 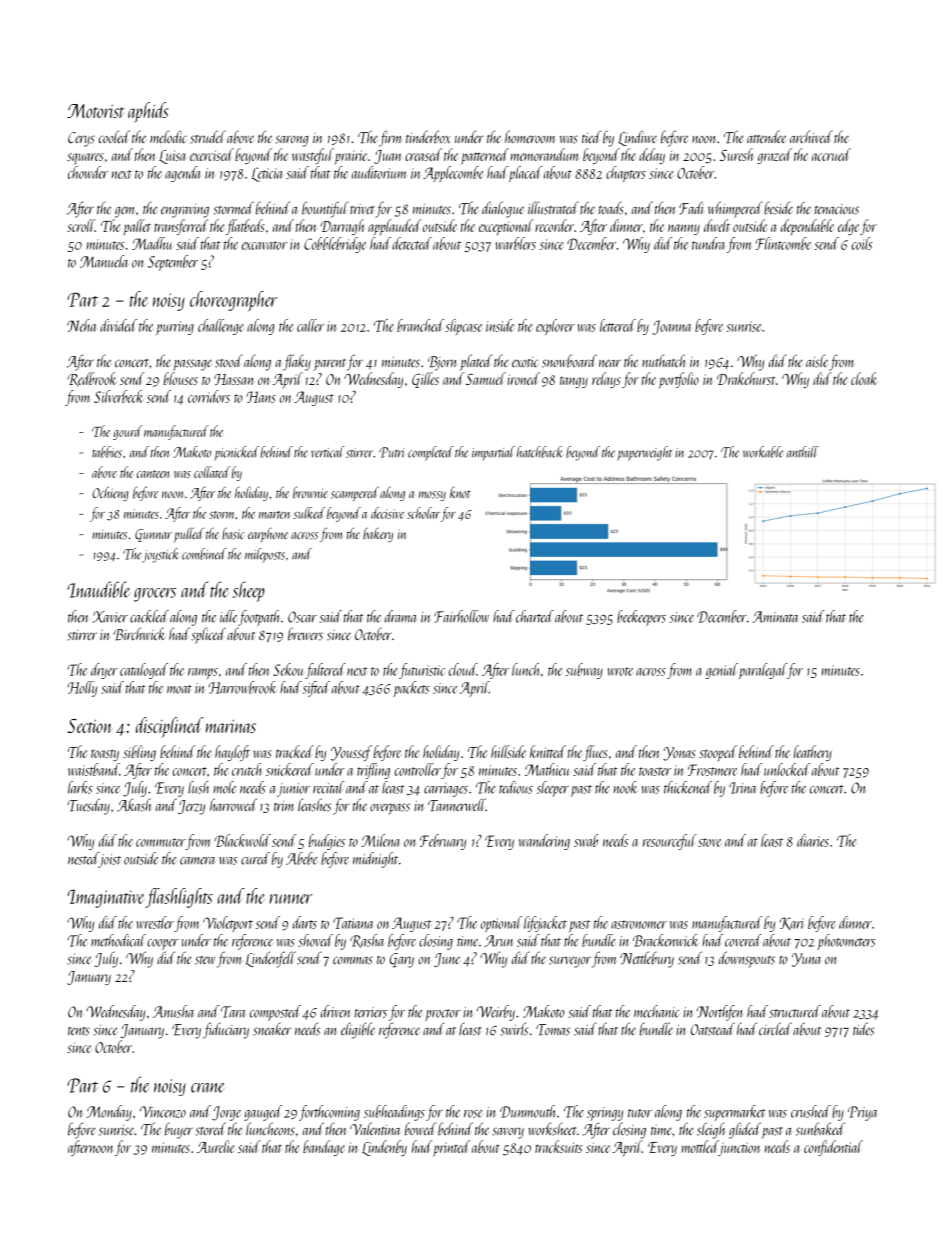 I want to click on Frostmere, so click(x=713, y=770).
